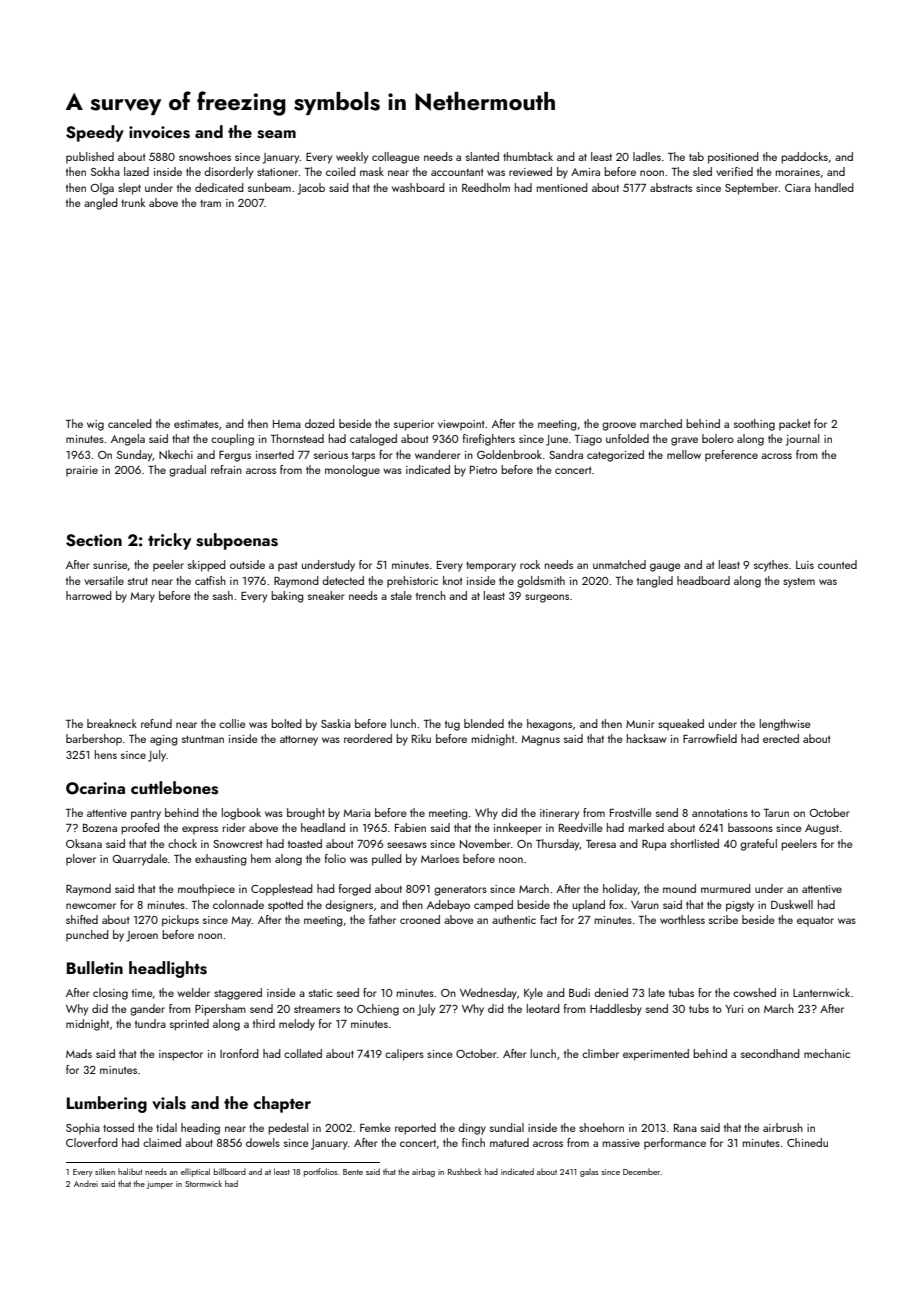 This screenshot has width=924, height=1308. I want to click on Fabien, so click(410, 827).
